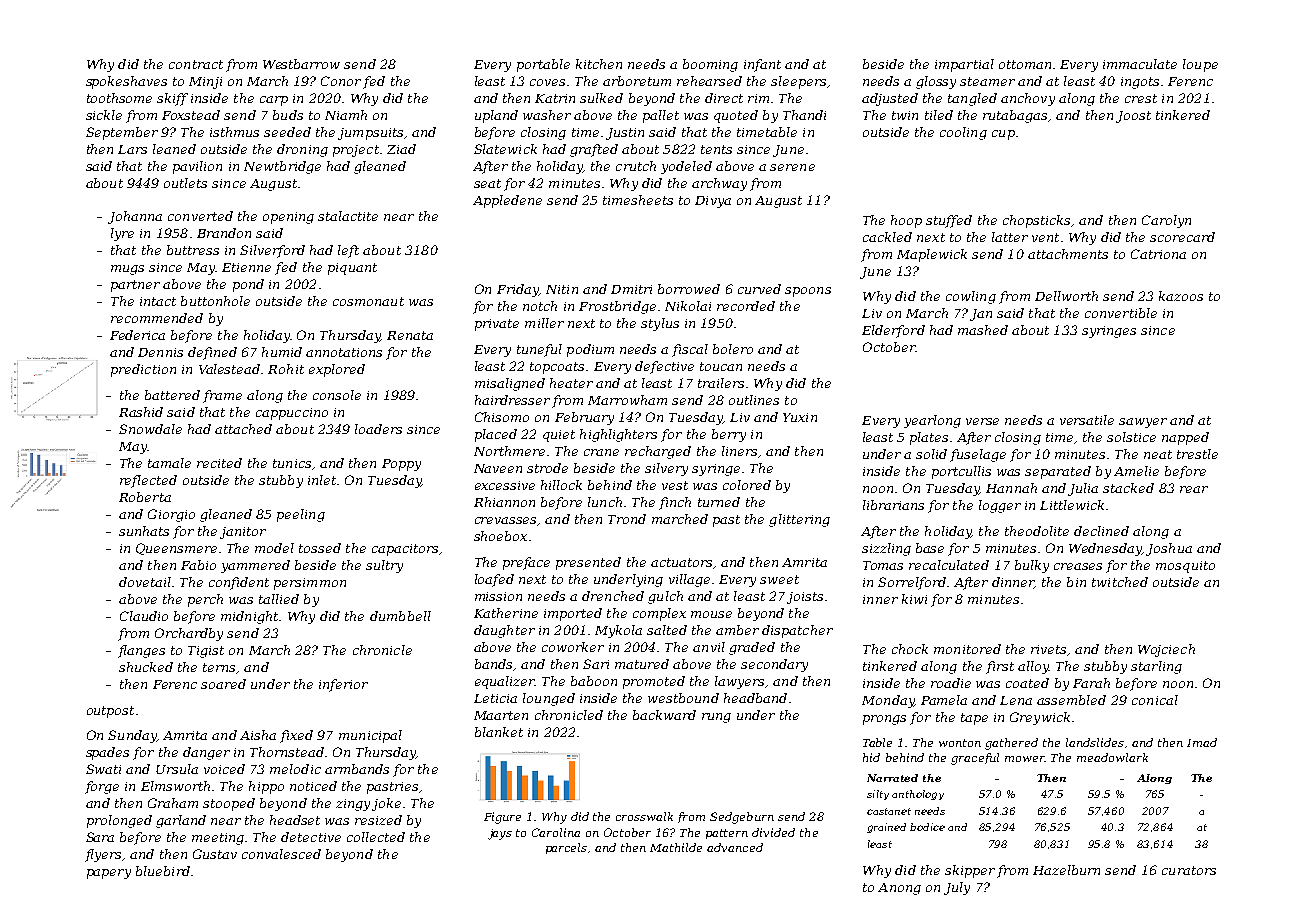  Describe the element at coordinates (212, 353) in the image. I see `defined` at that location.
